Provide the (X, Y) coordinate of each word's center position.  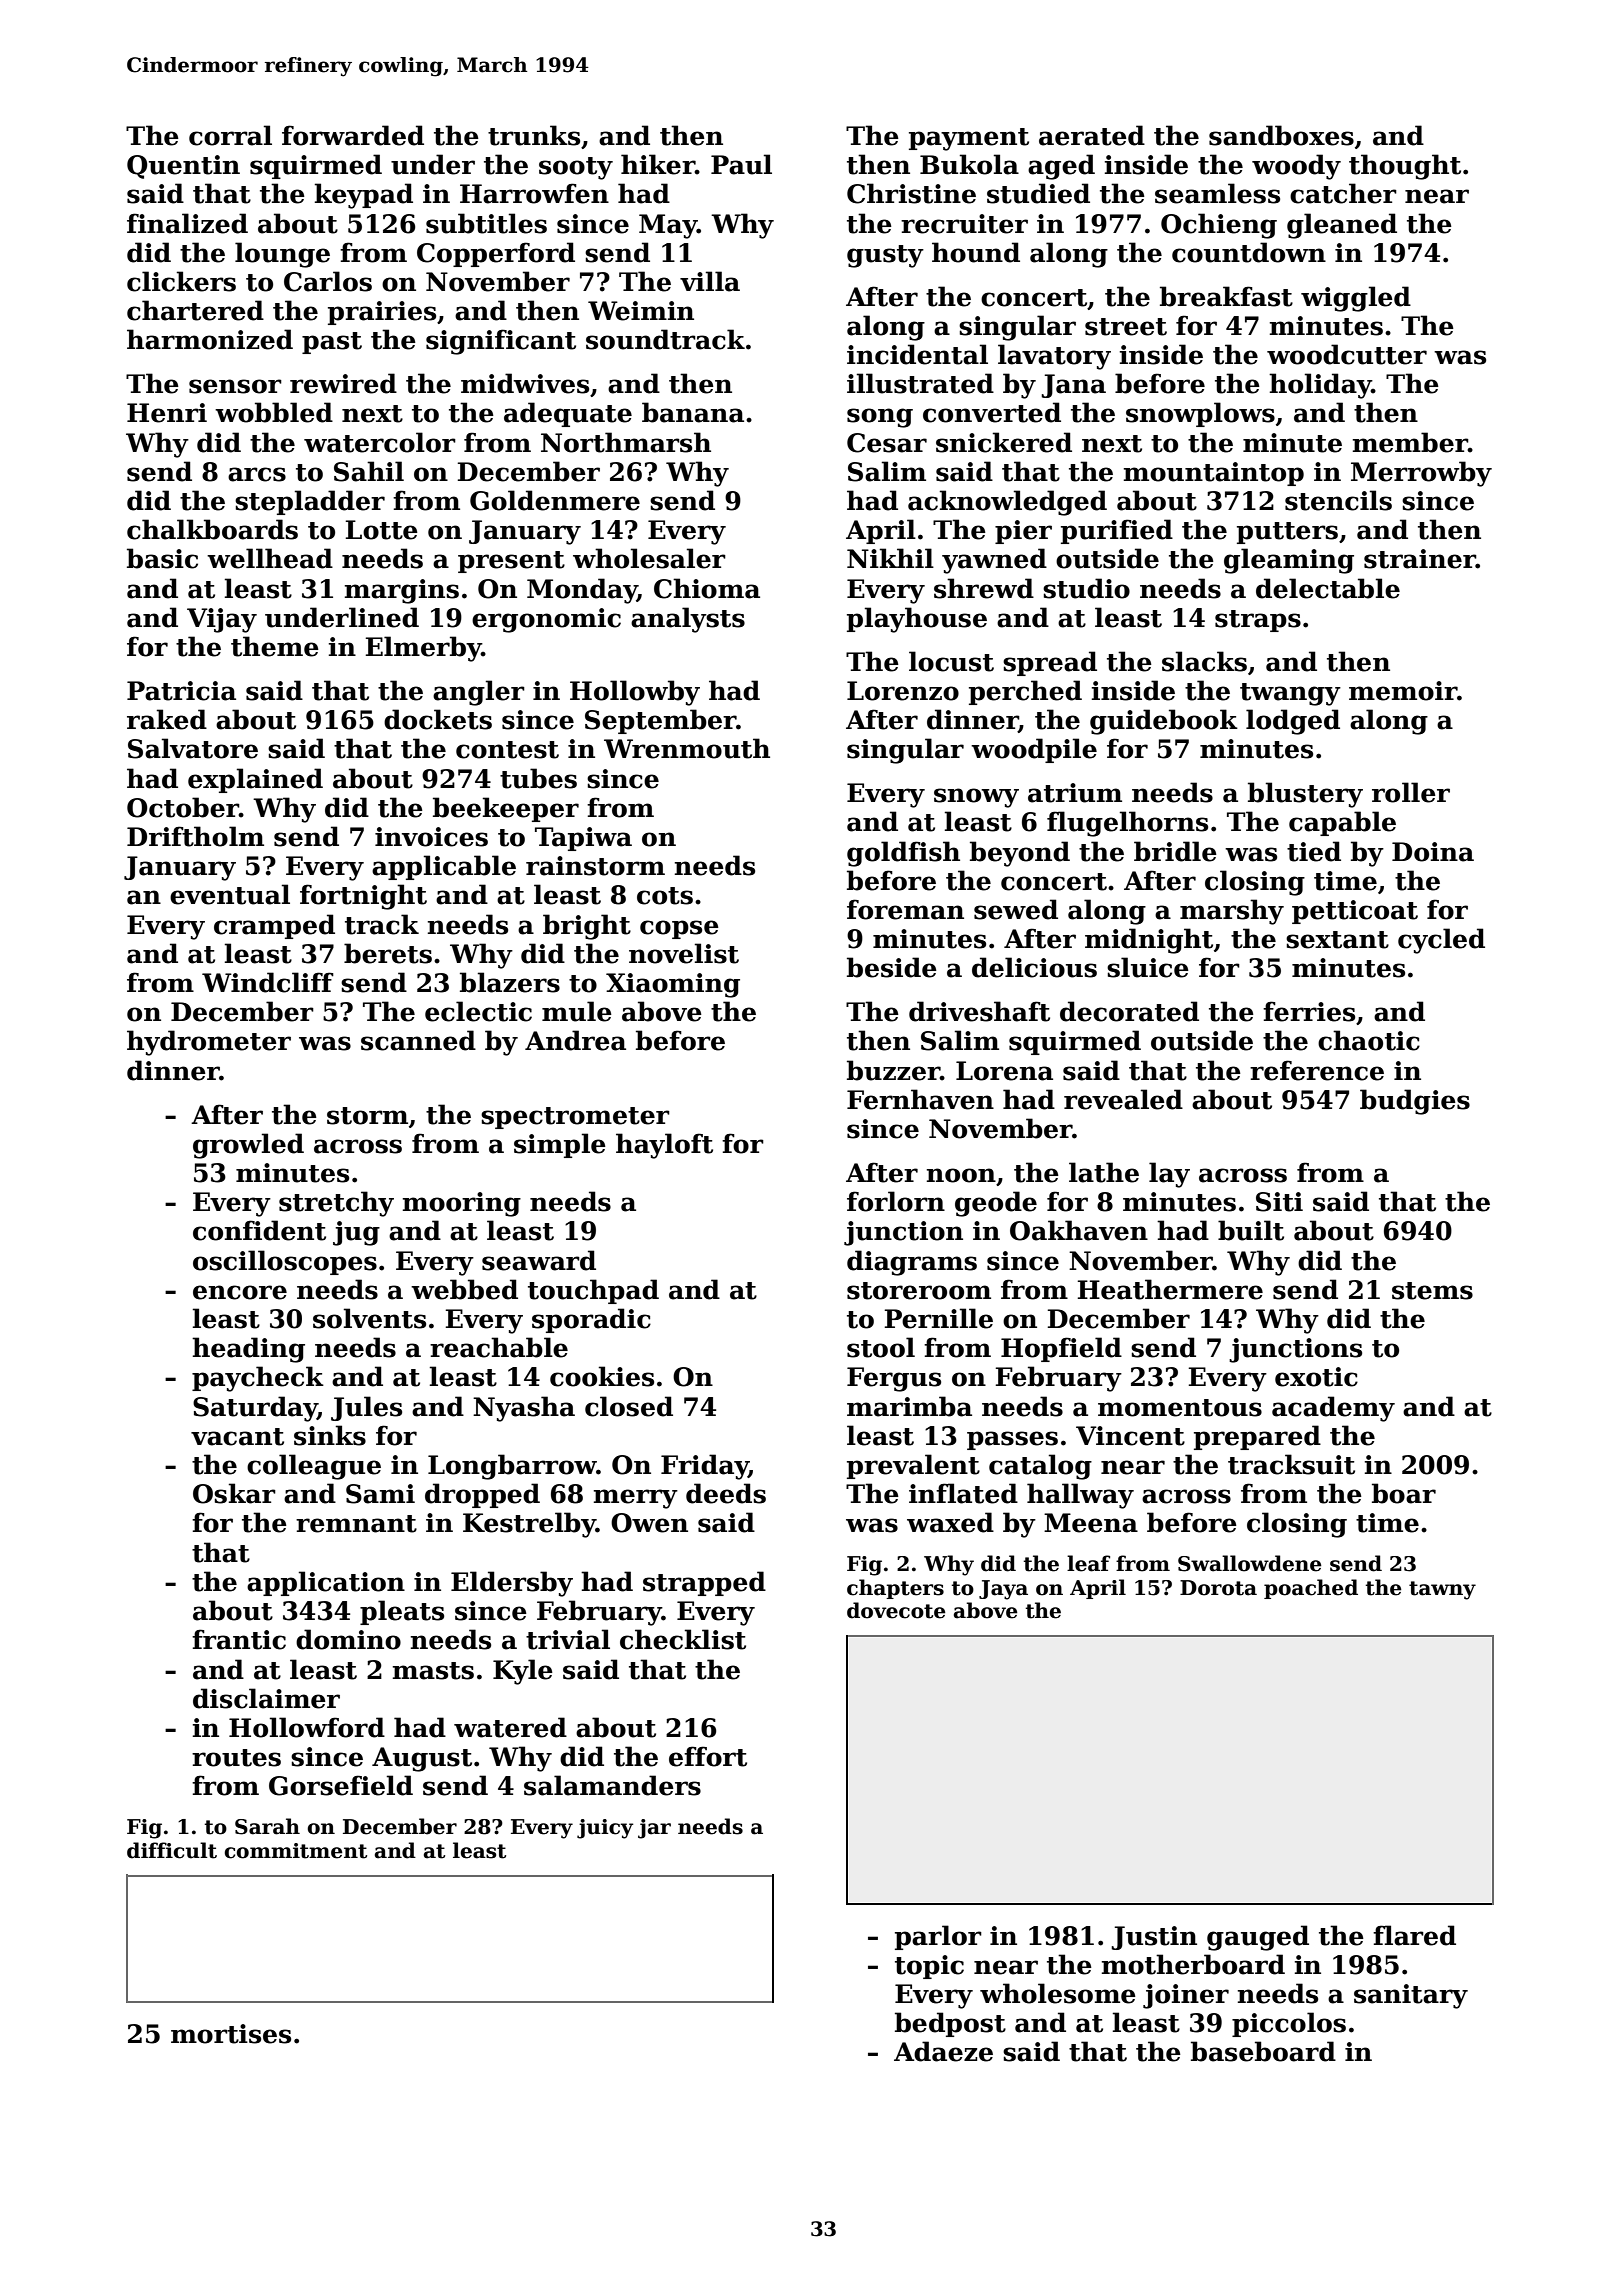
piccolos (1289, 2024)
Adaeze (943, 2051)
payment (969, 139)
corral (230, 135)
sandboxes (1281, 135)
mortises (231, 2034)
